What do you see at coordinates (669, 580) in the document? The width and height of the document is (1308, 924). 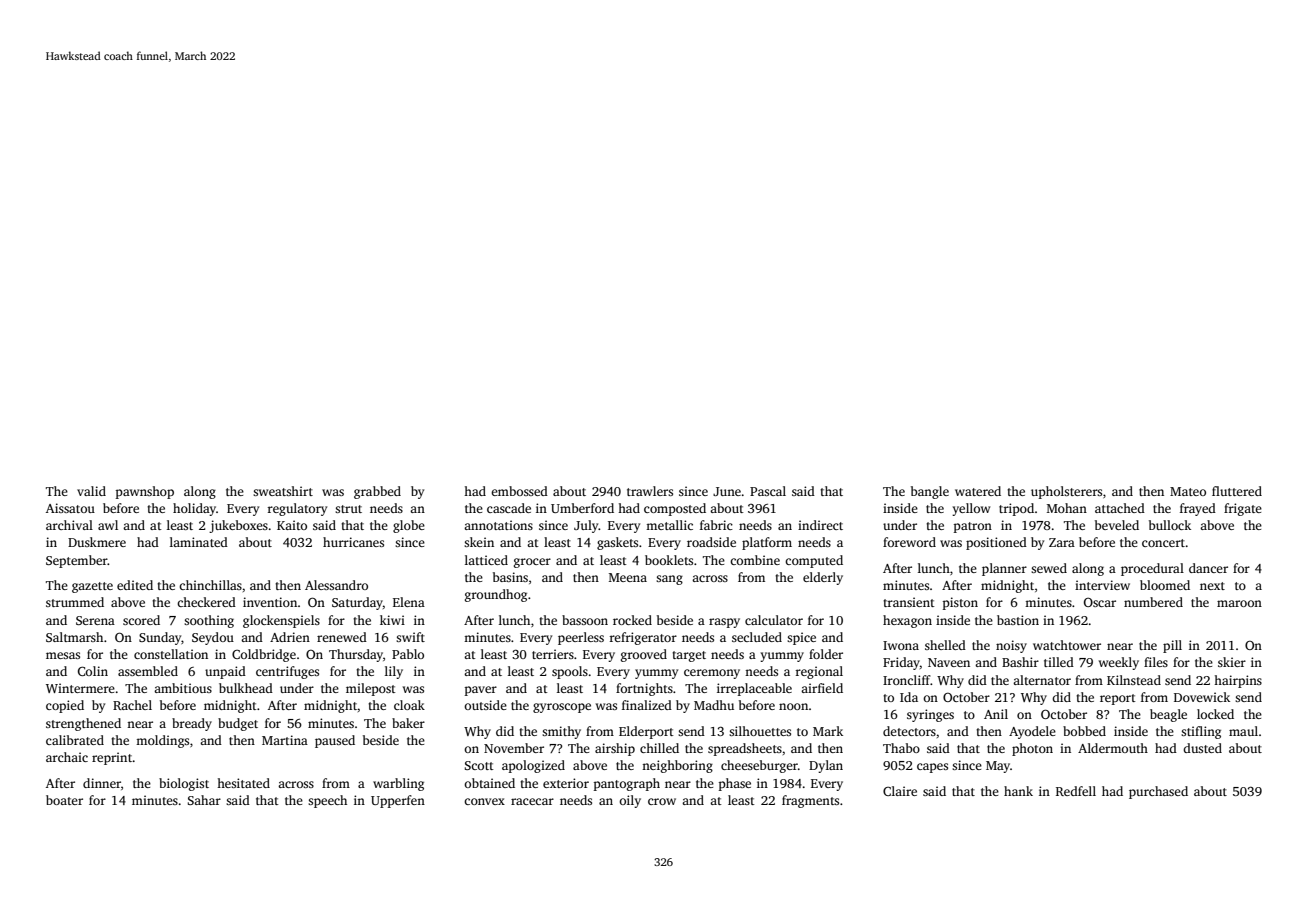 I see `sang` at bounding box center [669, 580].
